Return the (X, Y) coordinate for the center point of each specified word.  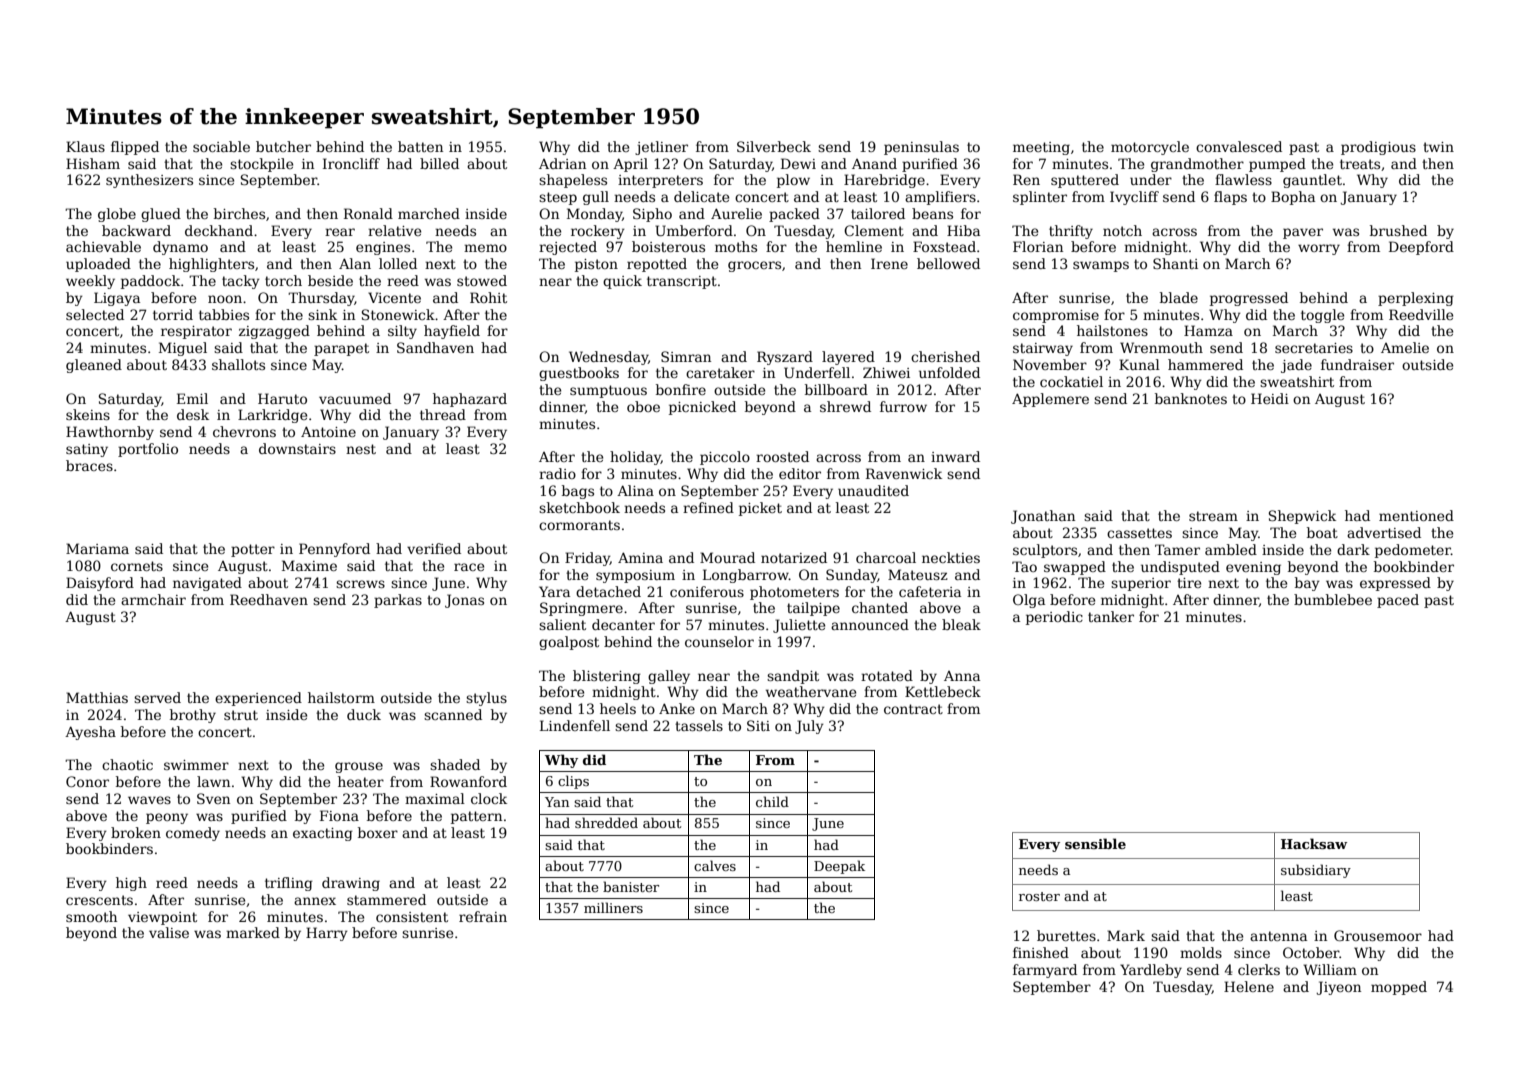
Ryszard (785, 358)
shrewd (845, 406)
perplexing (1416, 299)
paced (1398, 601)
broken (136, 832)
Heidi (1270, 398)
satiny (87, 450)
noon (225, 299)
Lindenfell (575, 725)
